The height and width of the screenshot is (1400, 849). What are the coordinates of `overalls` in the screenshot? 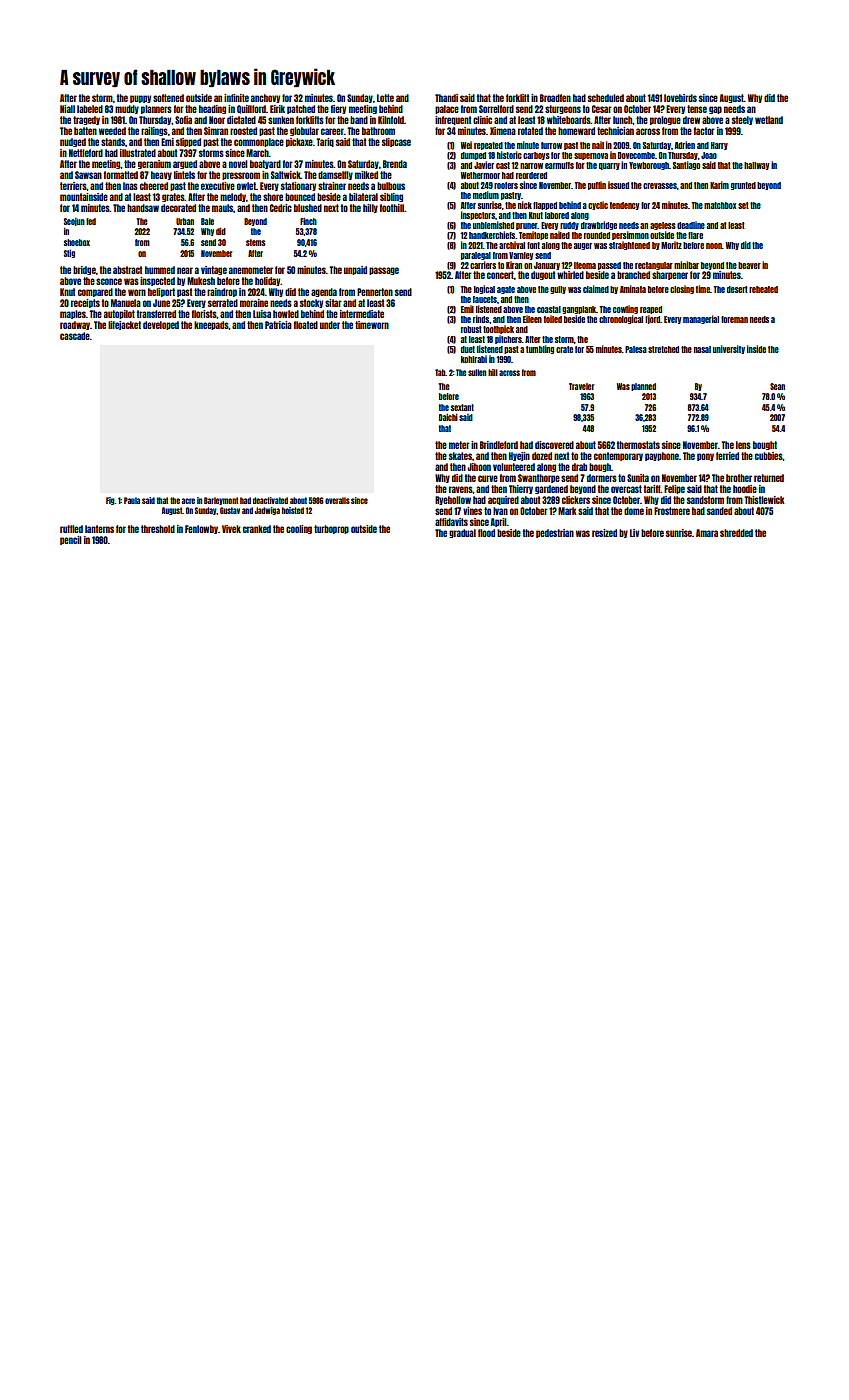 It's located at (337, 500).
